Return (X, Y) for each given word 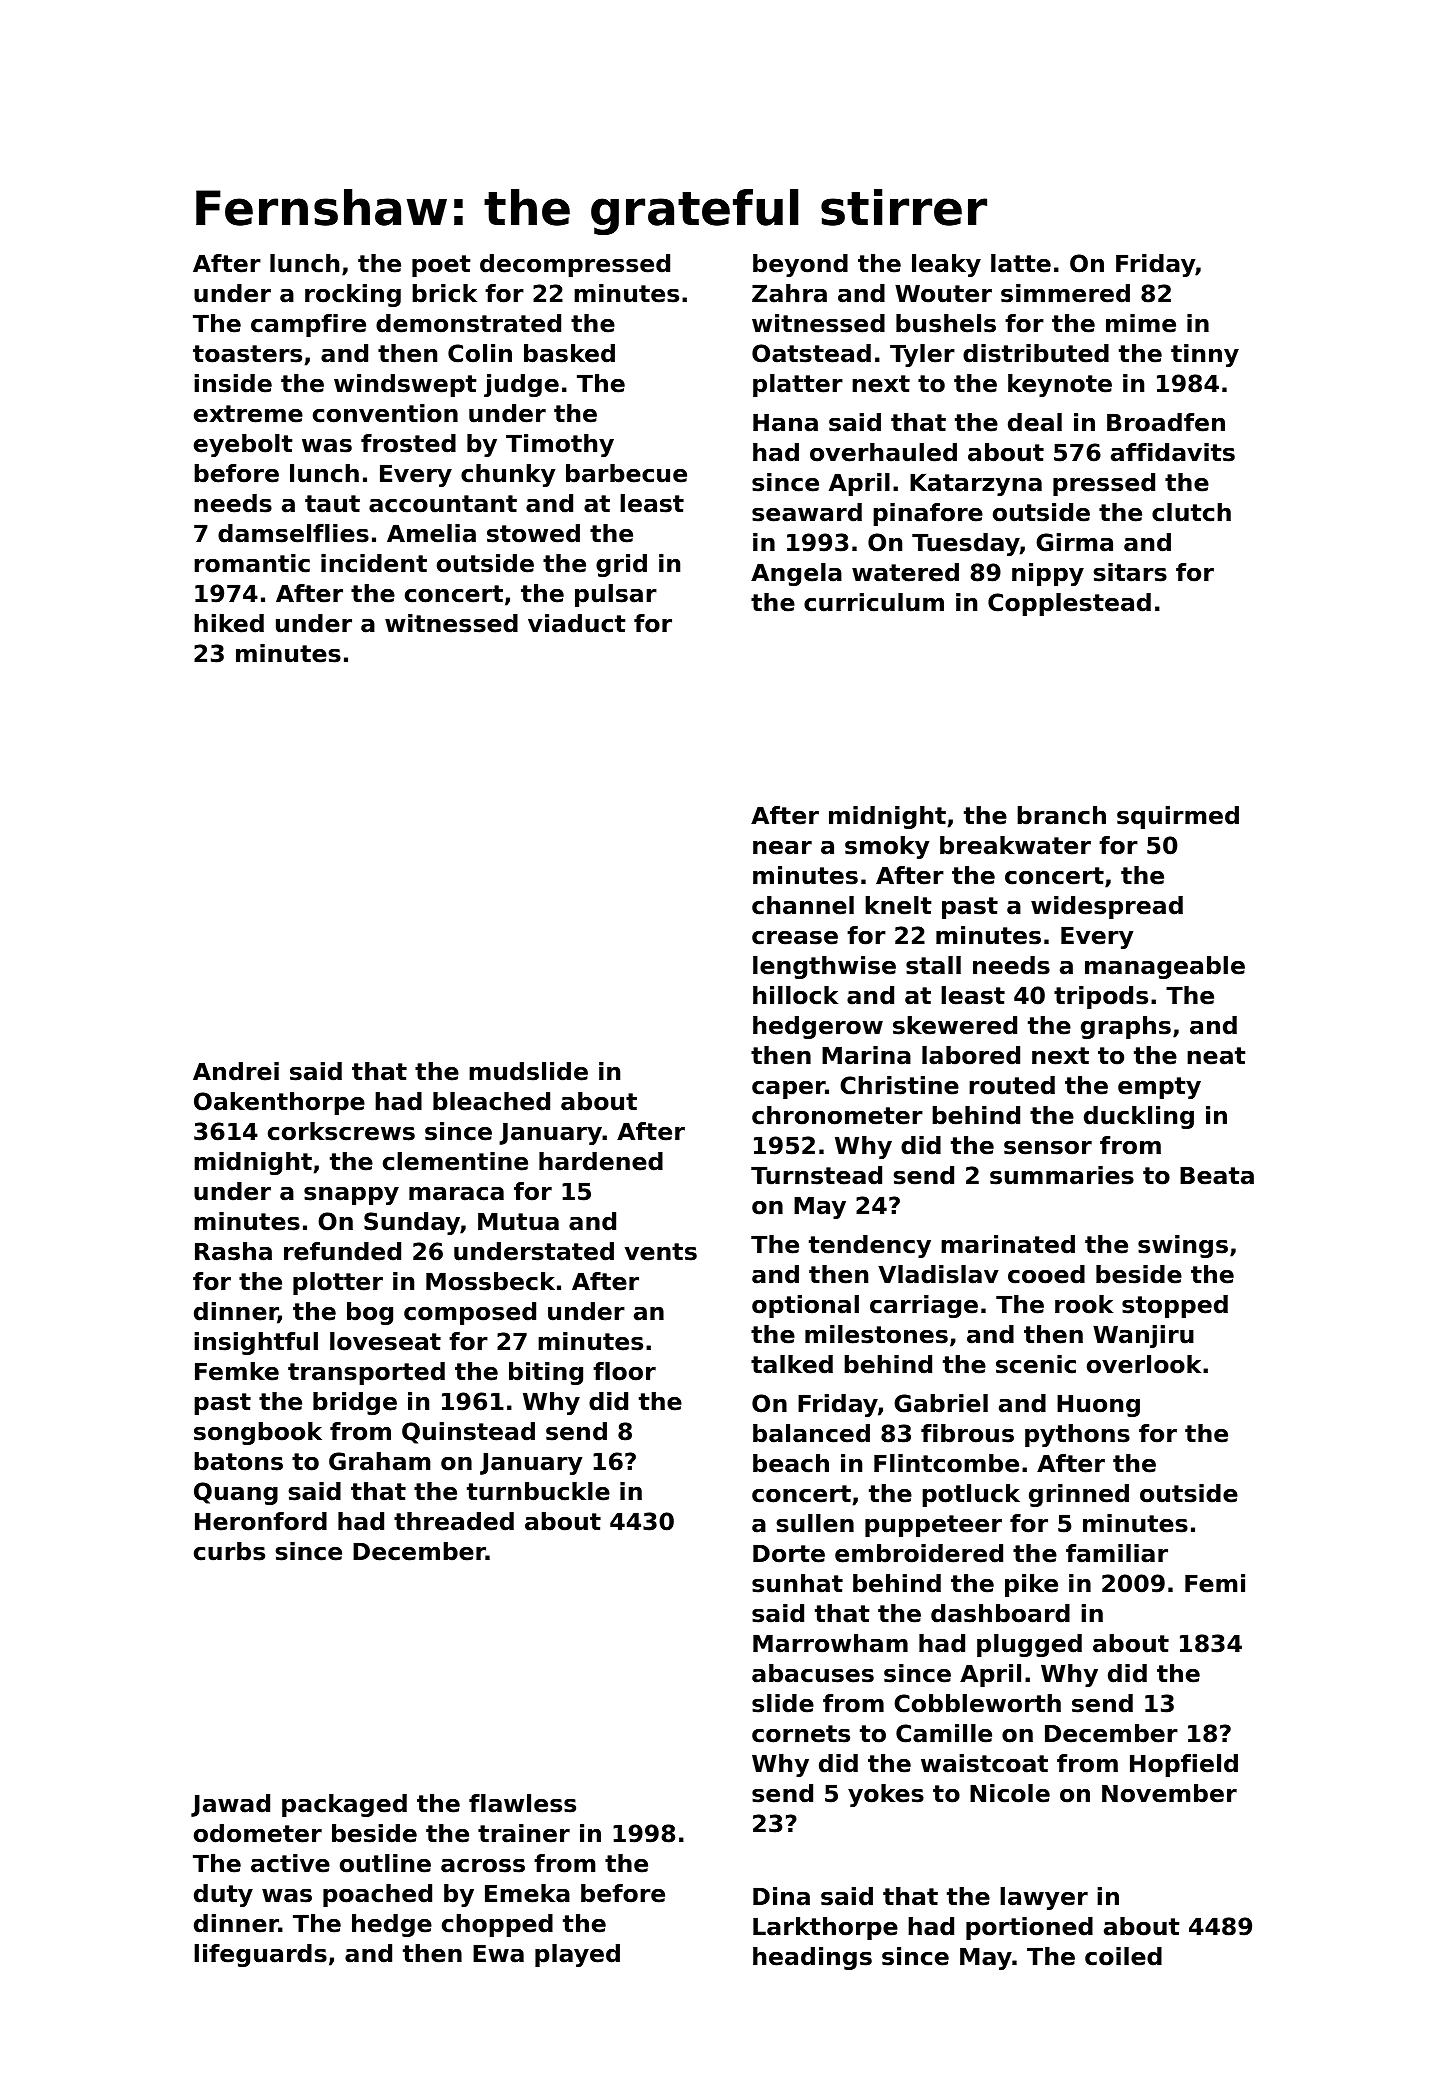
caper (788, 1090)
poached (377, 1895)
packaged (344, 1805)
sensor (1048, 1148)
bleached (491, 1101)
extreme (248, 414)
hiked (229, 623)
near (782, 848)
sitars (1130, 572)
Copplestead (1069, 604)
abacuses (813, 1673)
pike (1031, 1585)
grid (621, 565)
